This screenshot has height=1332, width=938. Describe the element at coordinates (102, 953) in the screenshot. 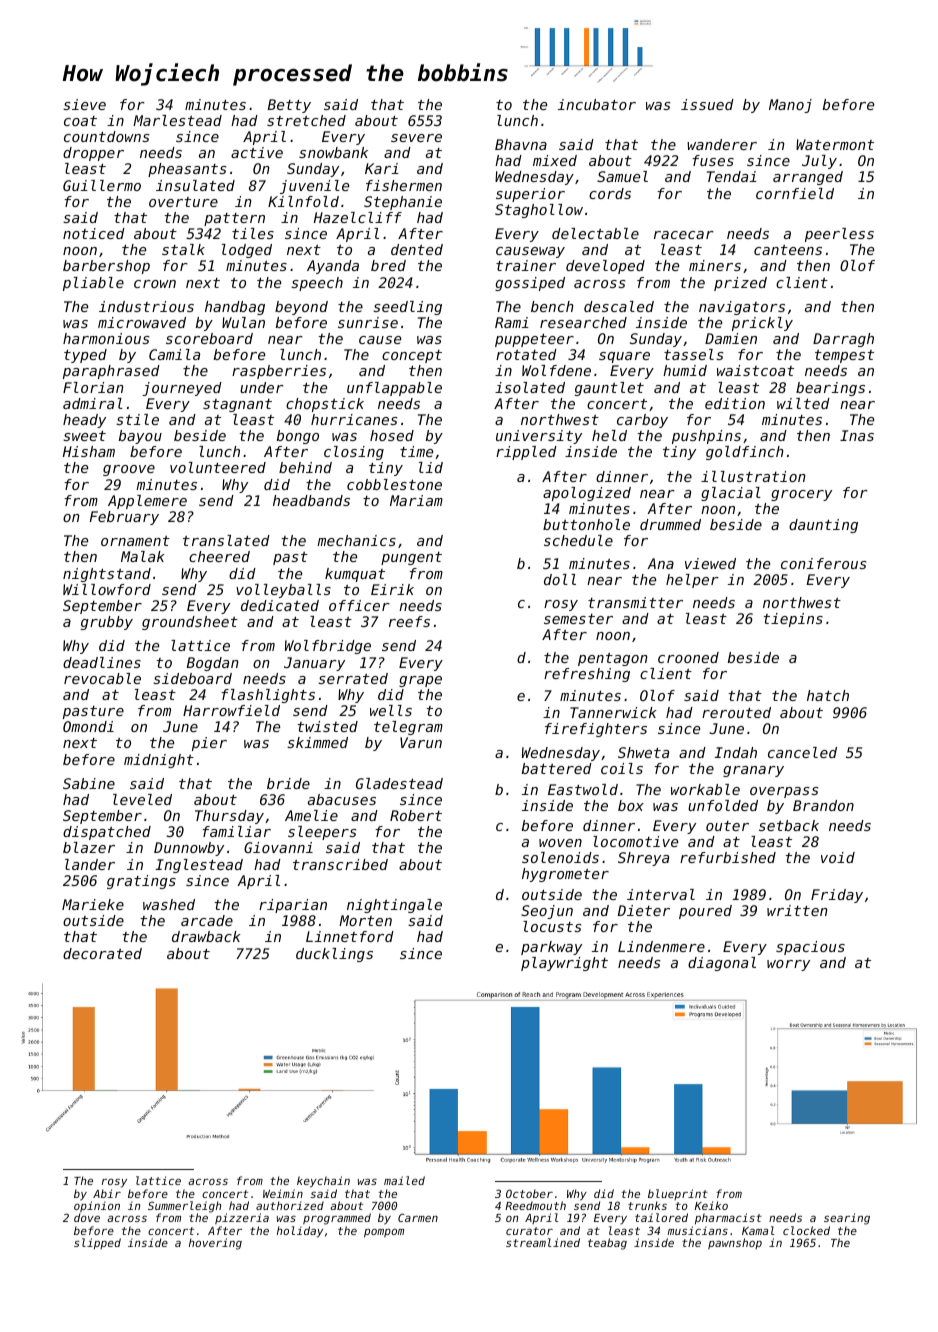

I see `decorated` at that location.
